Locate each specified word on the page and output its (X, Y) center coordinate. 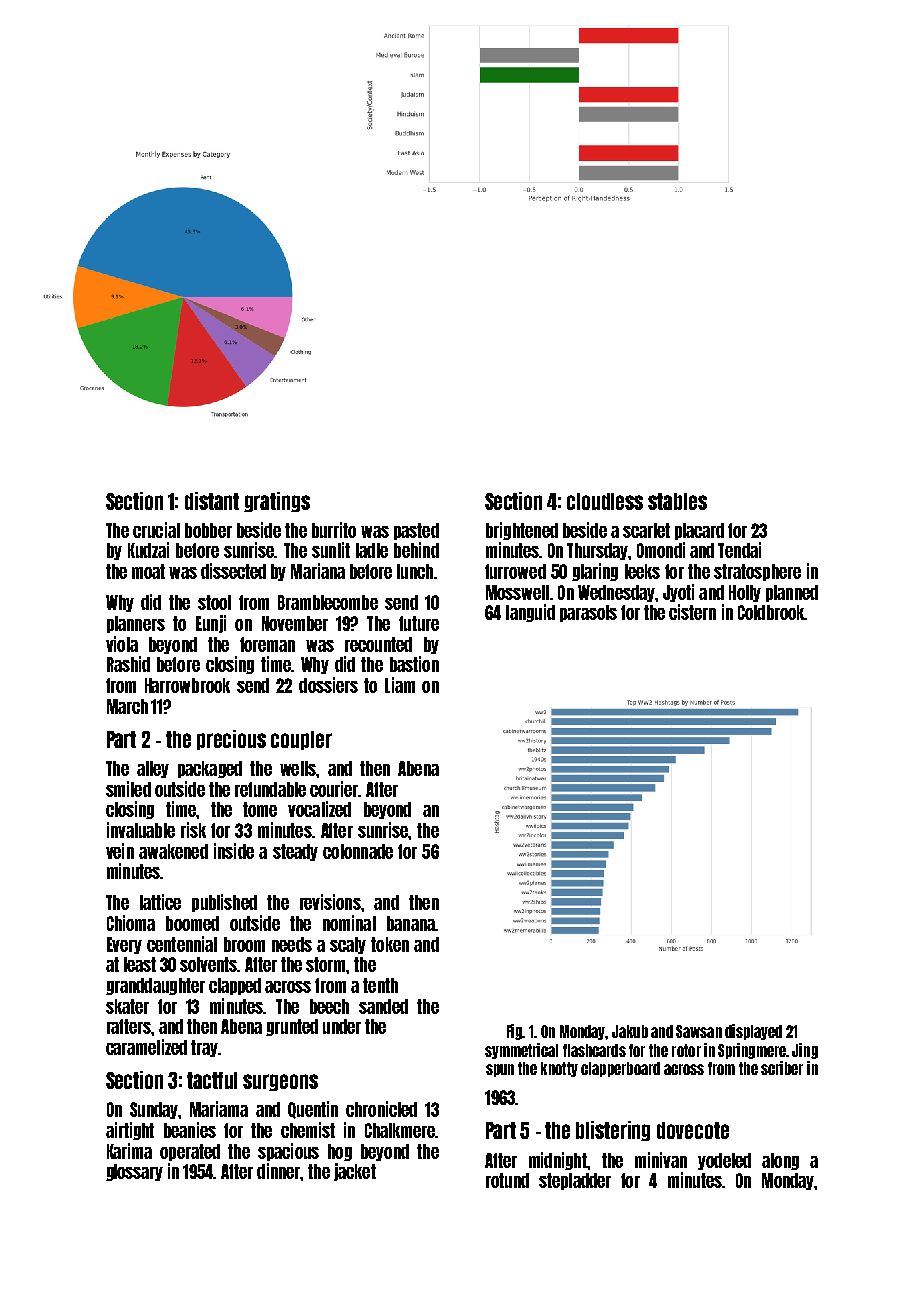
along (780, 1161)
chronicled (381, 1109)
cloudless (605, 501)
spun (500, 1070)
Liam (400, 685)
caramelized (146, 1047)
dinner (278, 1171)
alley (153, 769)
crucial (156, 530)
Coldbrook (771, 612)
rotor (686, 1050)
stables (677, 501)
